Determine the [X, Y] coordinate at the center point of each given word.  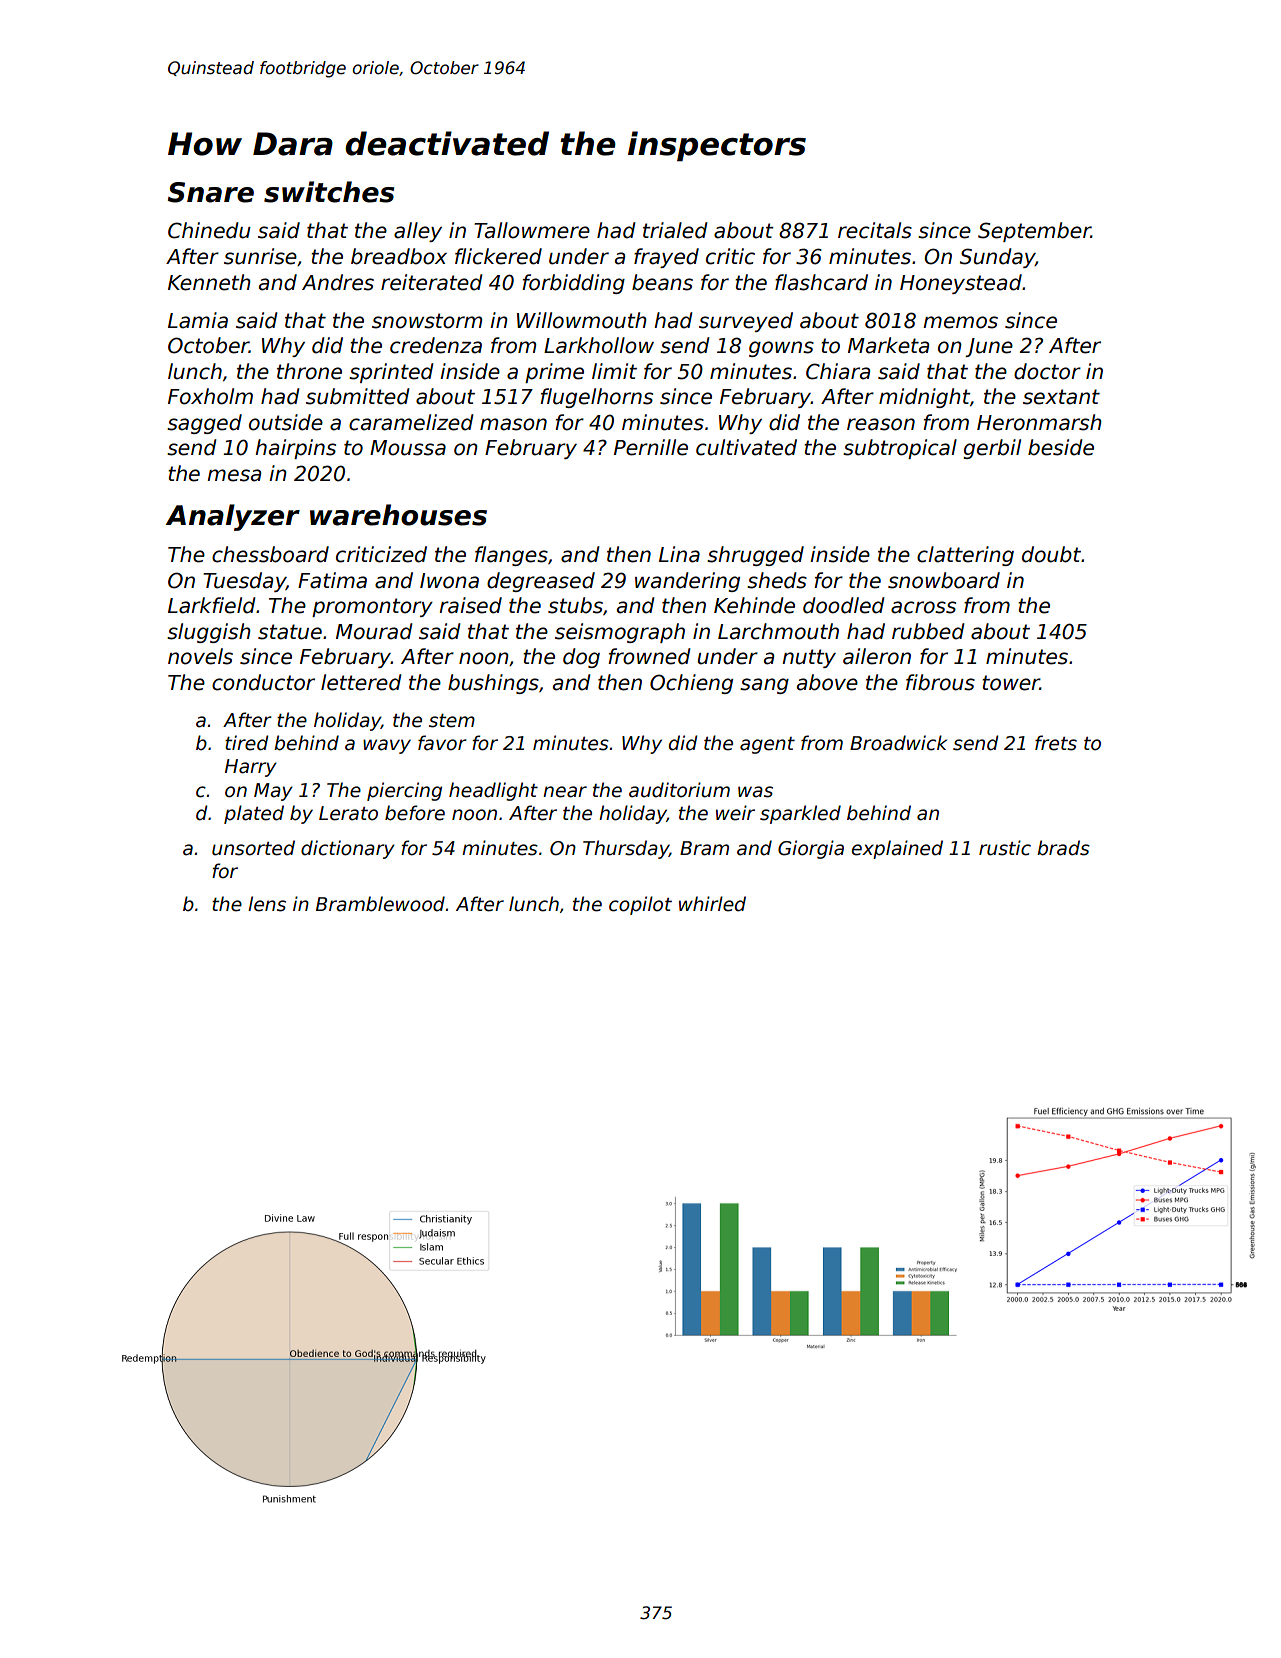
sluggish [209, 633]
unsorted [253, 848]
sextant [1061, 397]
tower [1011, 683]
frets [1056, 743]
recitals [875, 230]
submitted [358, 396]
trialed [675, 230]
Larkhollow [599, 345]
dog [581, 658]
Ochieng [691, 684]
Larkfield [212, 605]
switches [329, 192]
